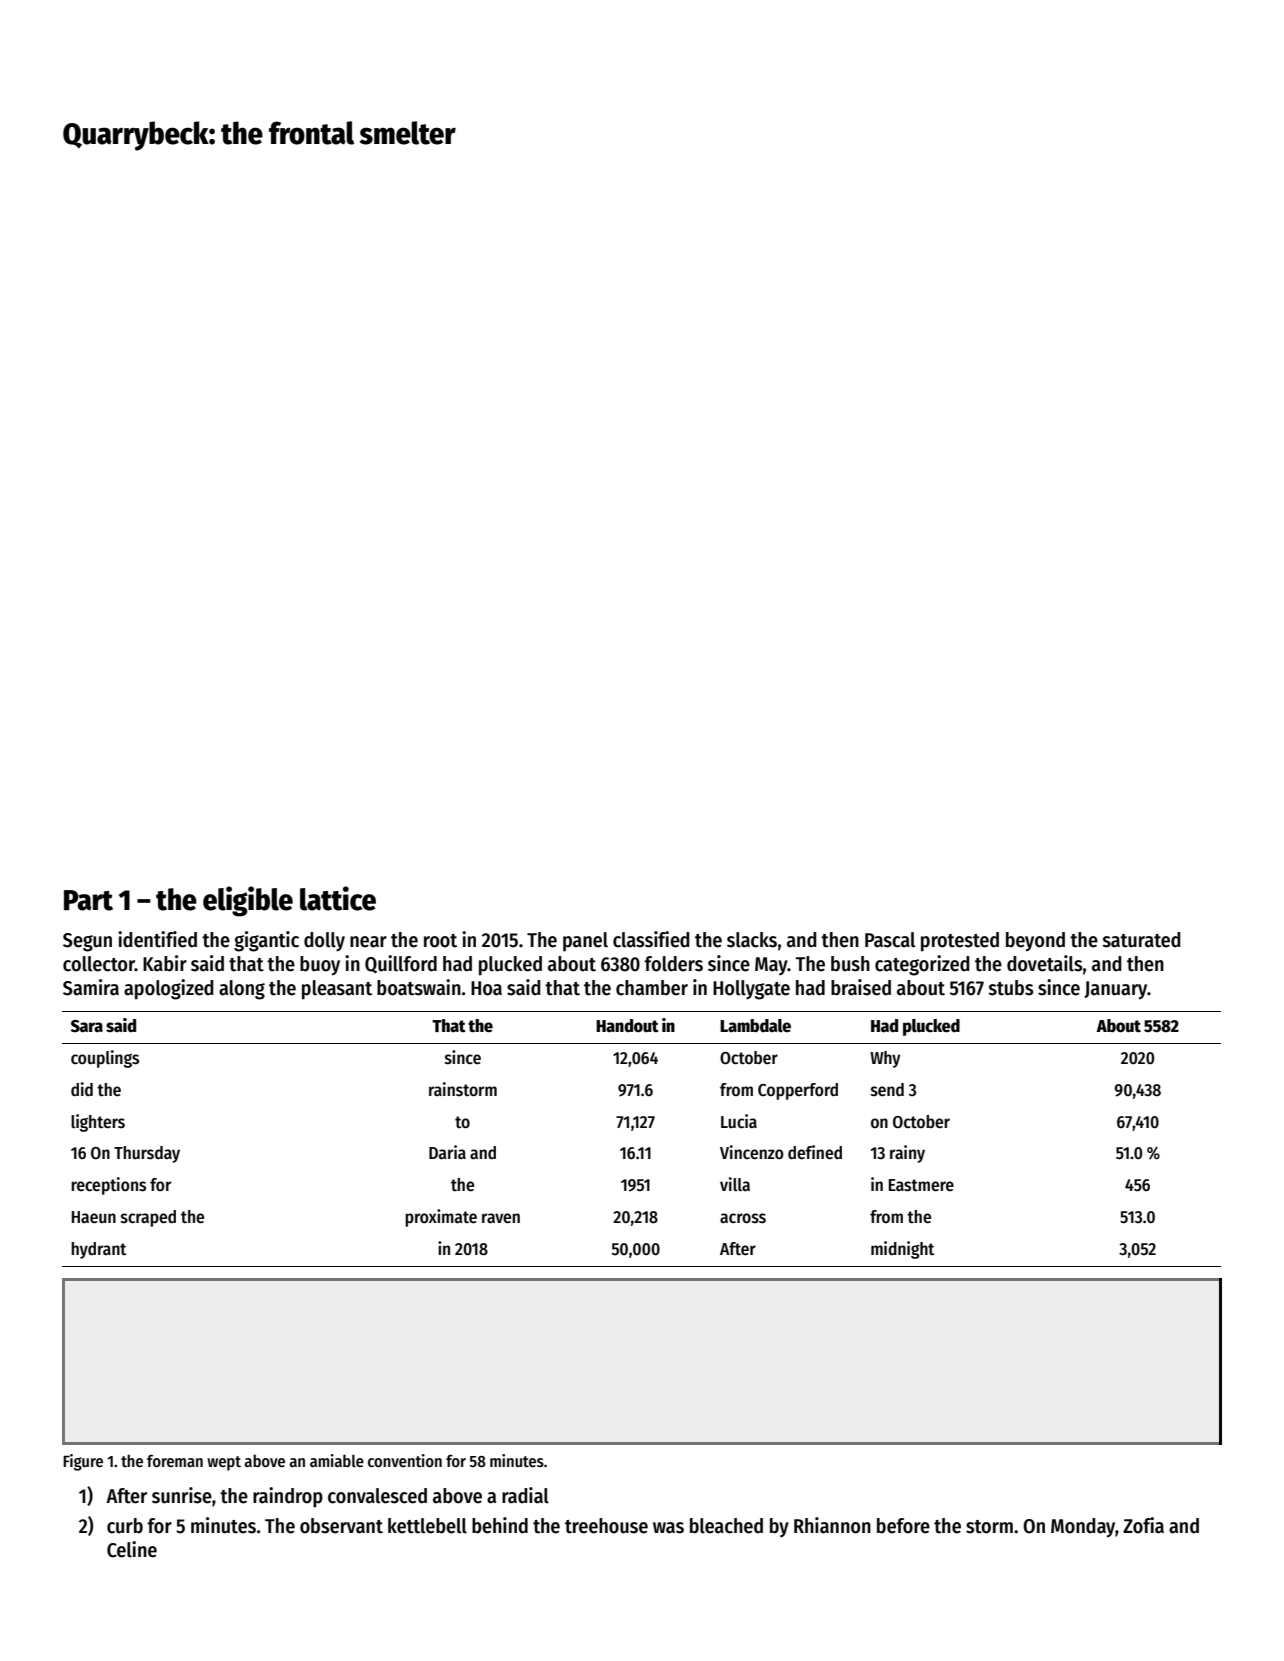 The width and height of the screenshot is (1284, 1661). I want to click on Daria, so click(447, 1152).
